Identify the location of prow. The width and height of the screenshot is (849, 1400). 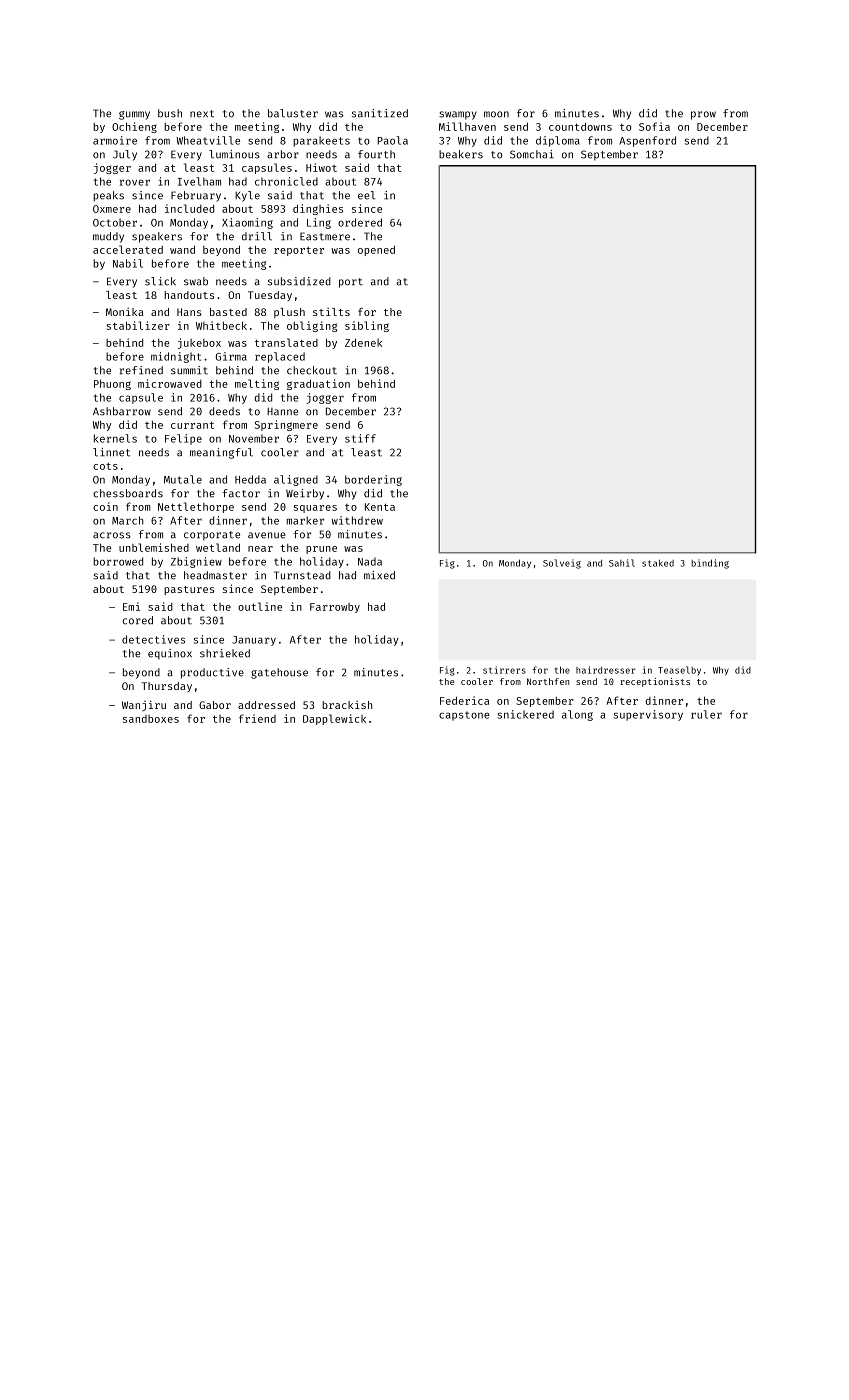
(703, 115).
